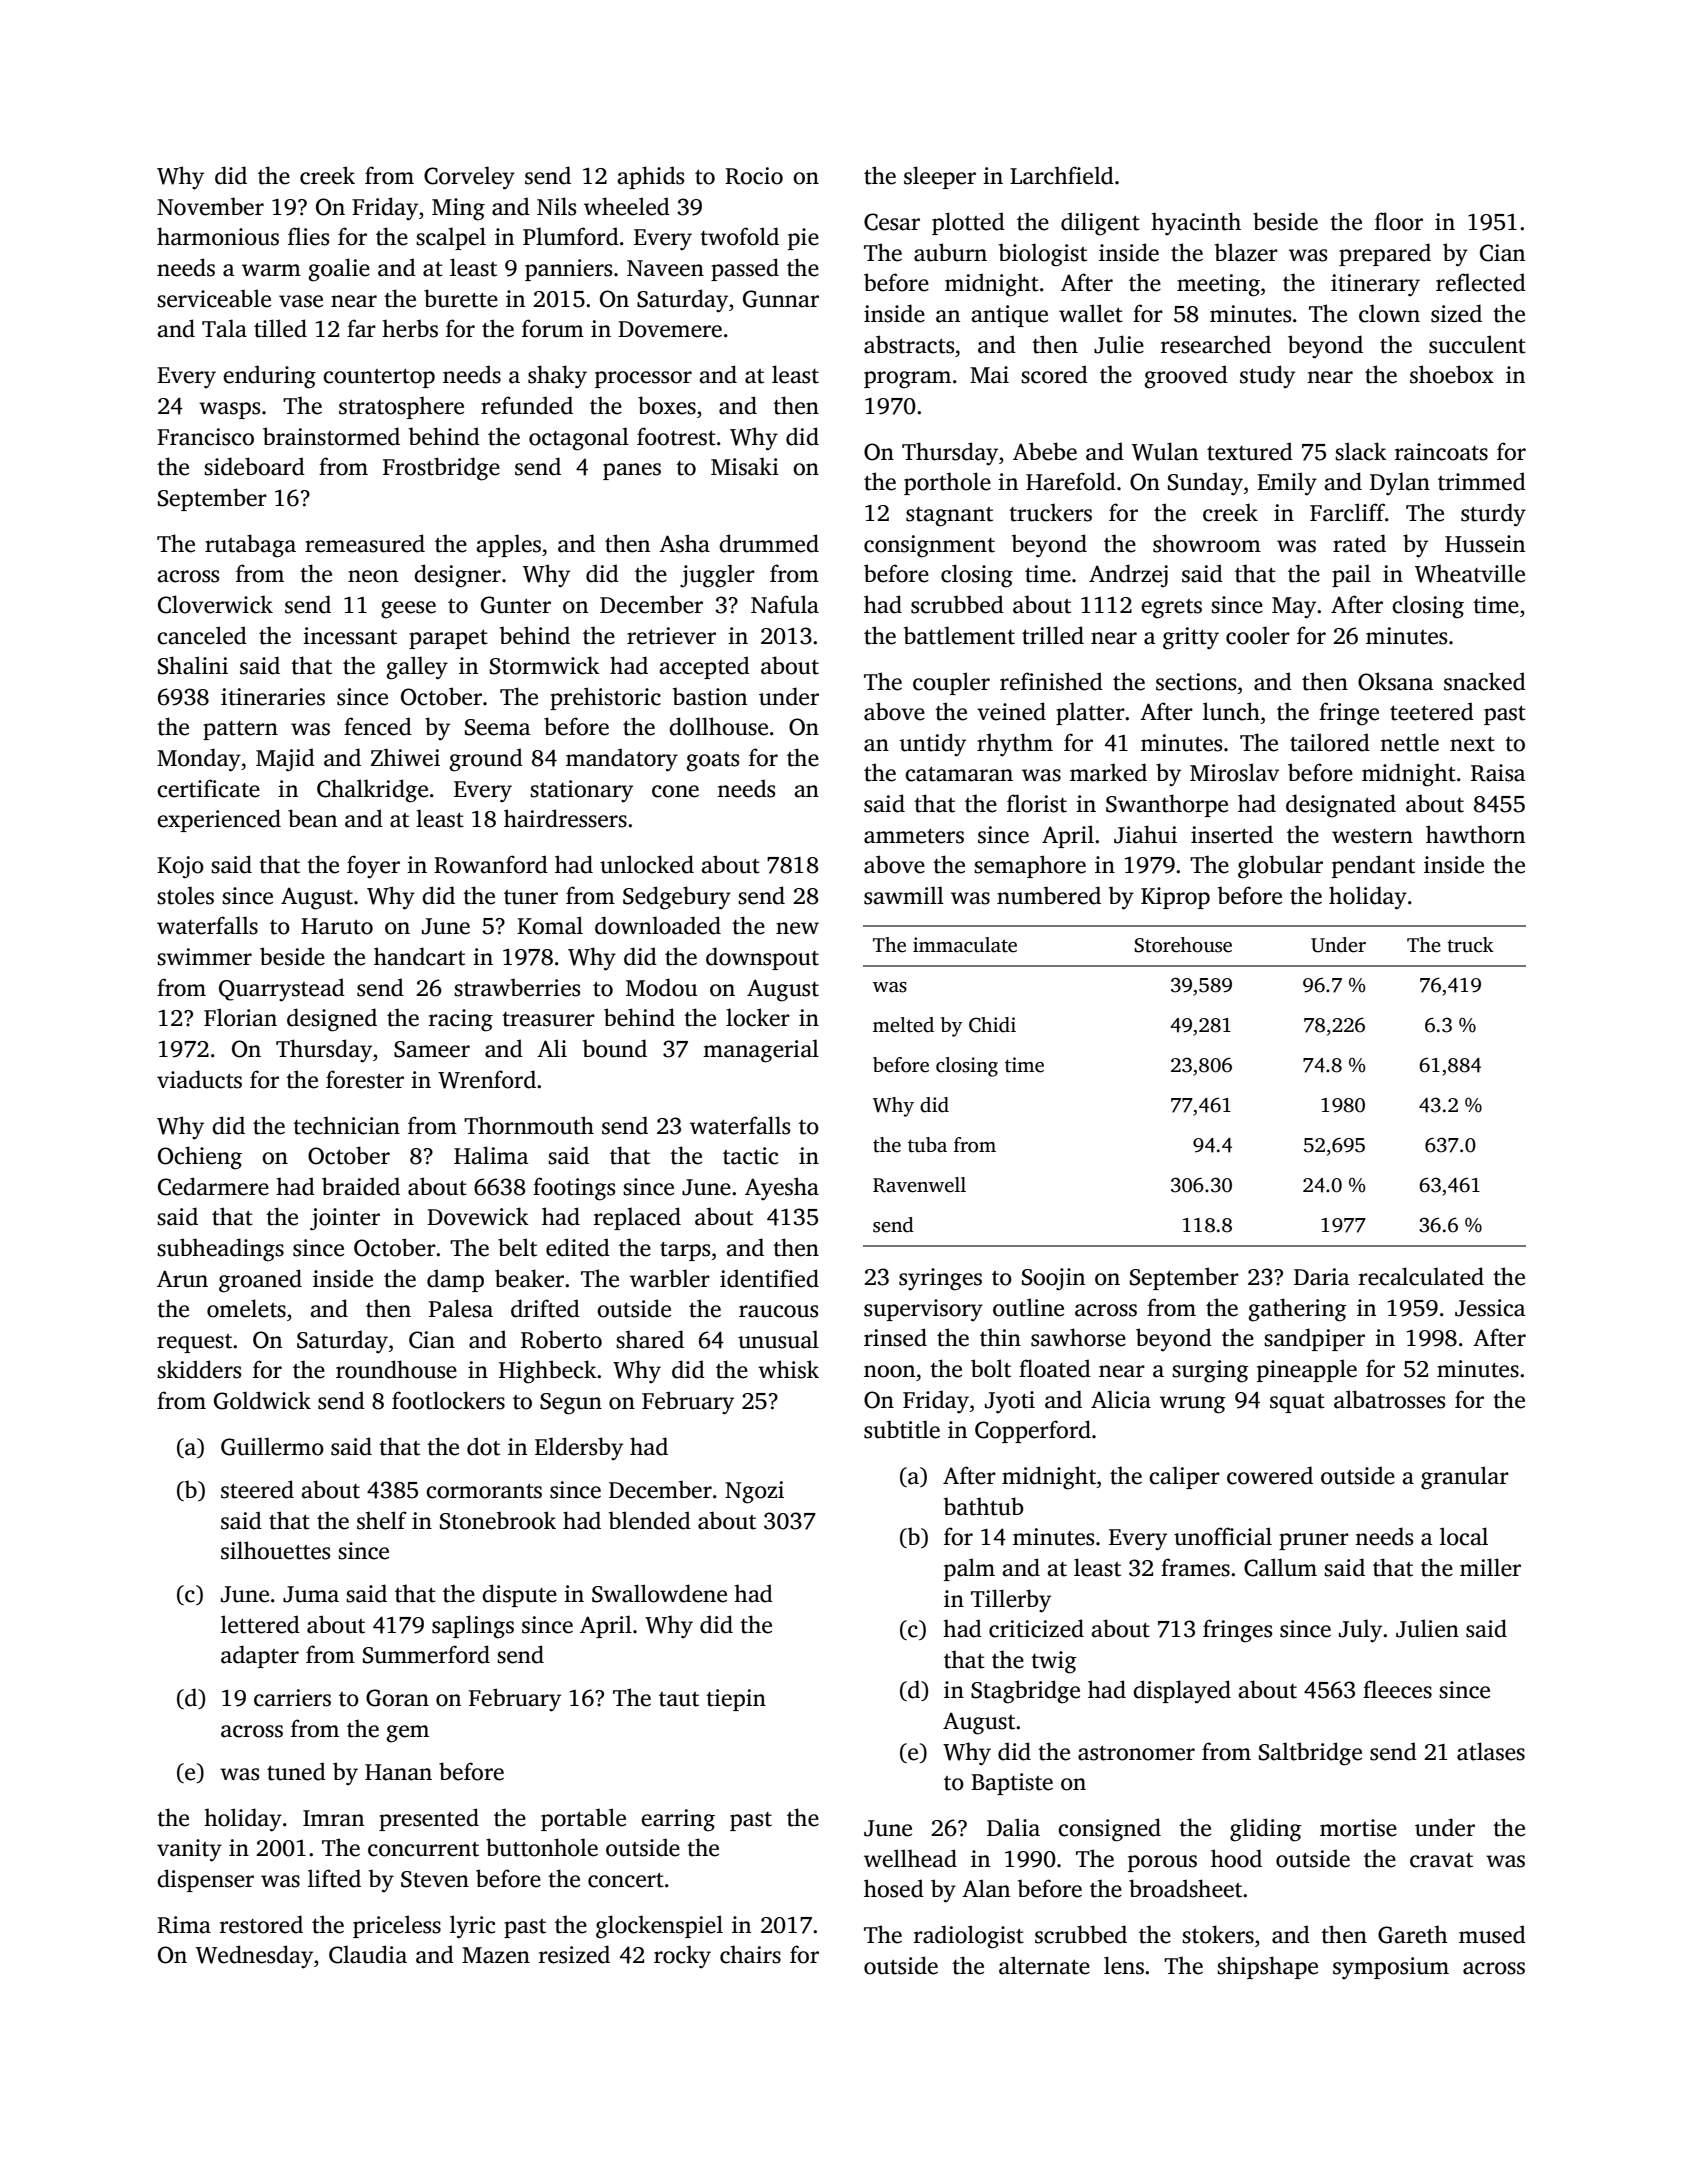 The height and width of the image is (2178, 1683). What do you see at coordinates (684, 543) in the image?
I see `Asha` at bounding box center [684, 543].
